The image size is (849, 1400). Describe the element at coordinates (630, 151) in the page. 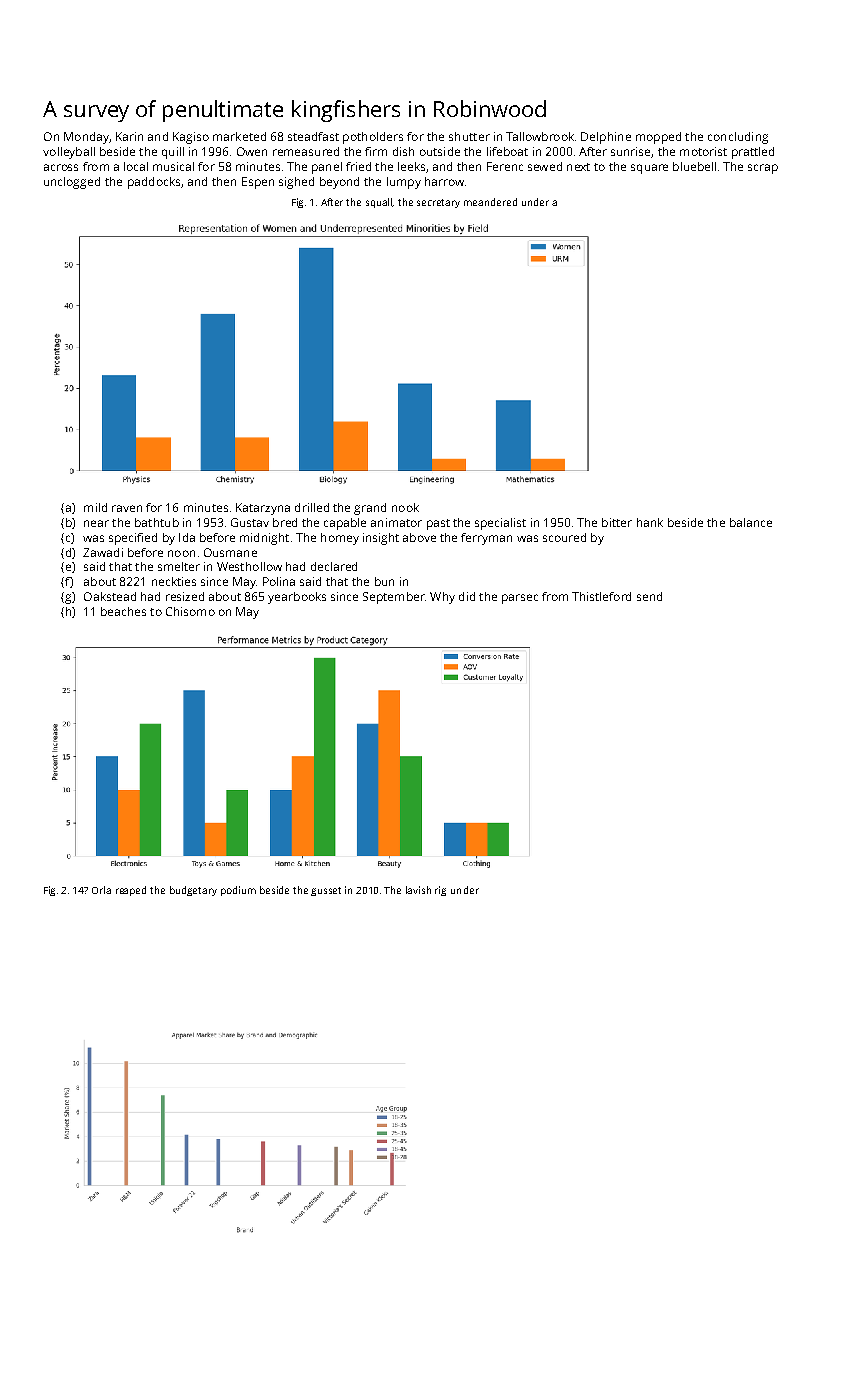

I see `sunrise` at that location.
